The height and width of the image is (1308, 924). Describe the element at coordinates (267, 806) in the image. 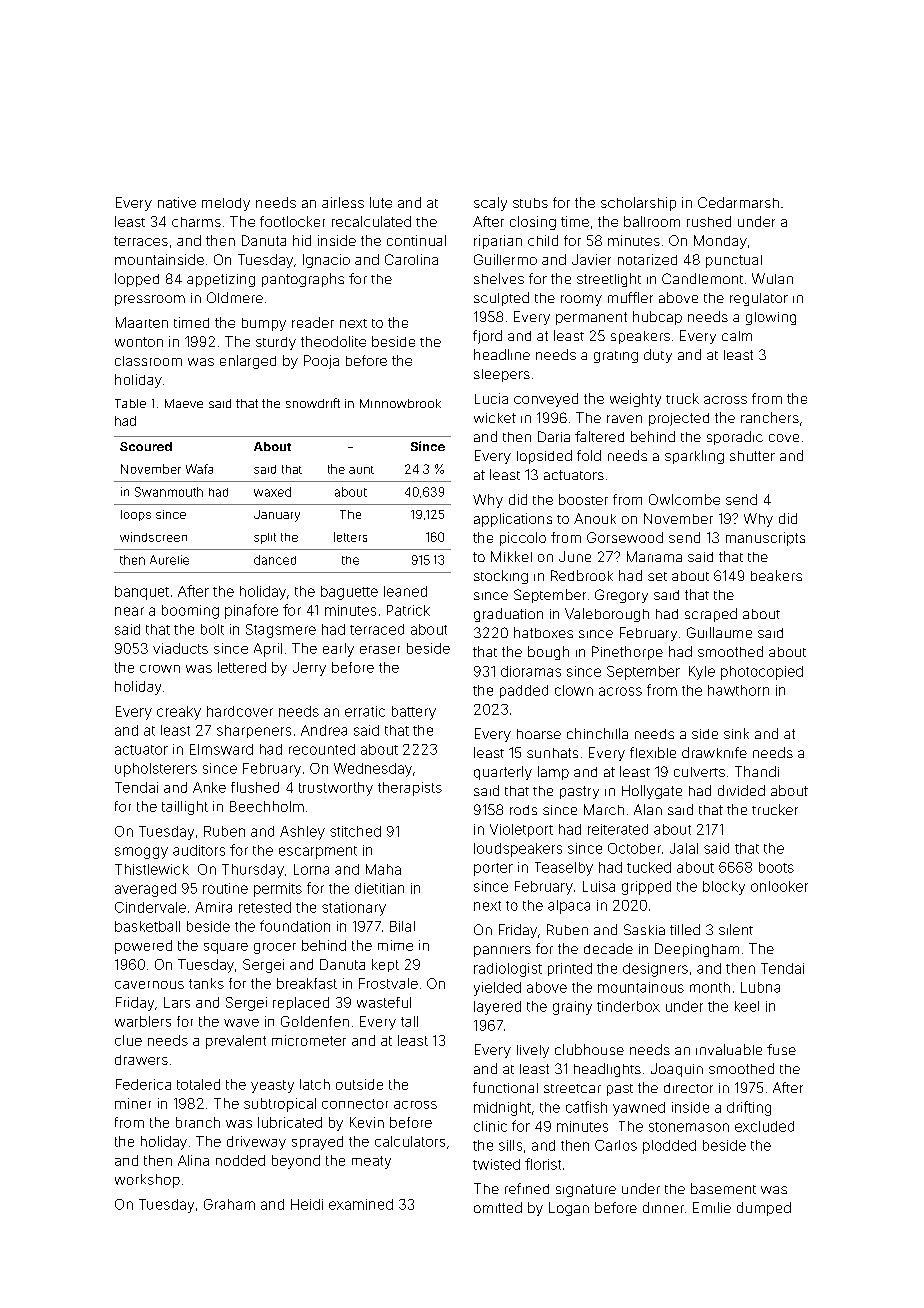

I see `Beechholm` at that location.
